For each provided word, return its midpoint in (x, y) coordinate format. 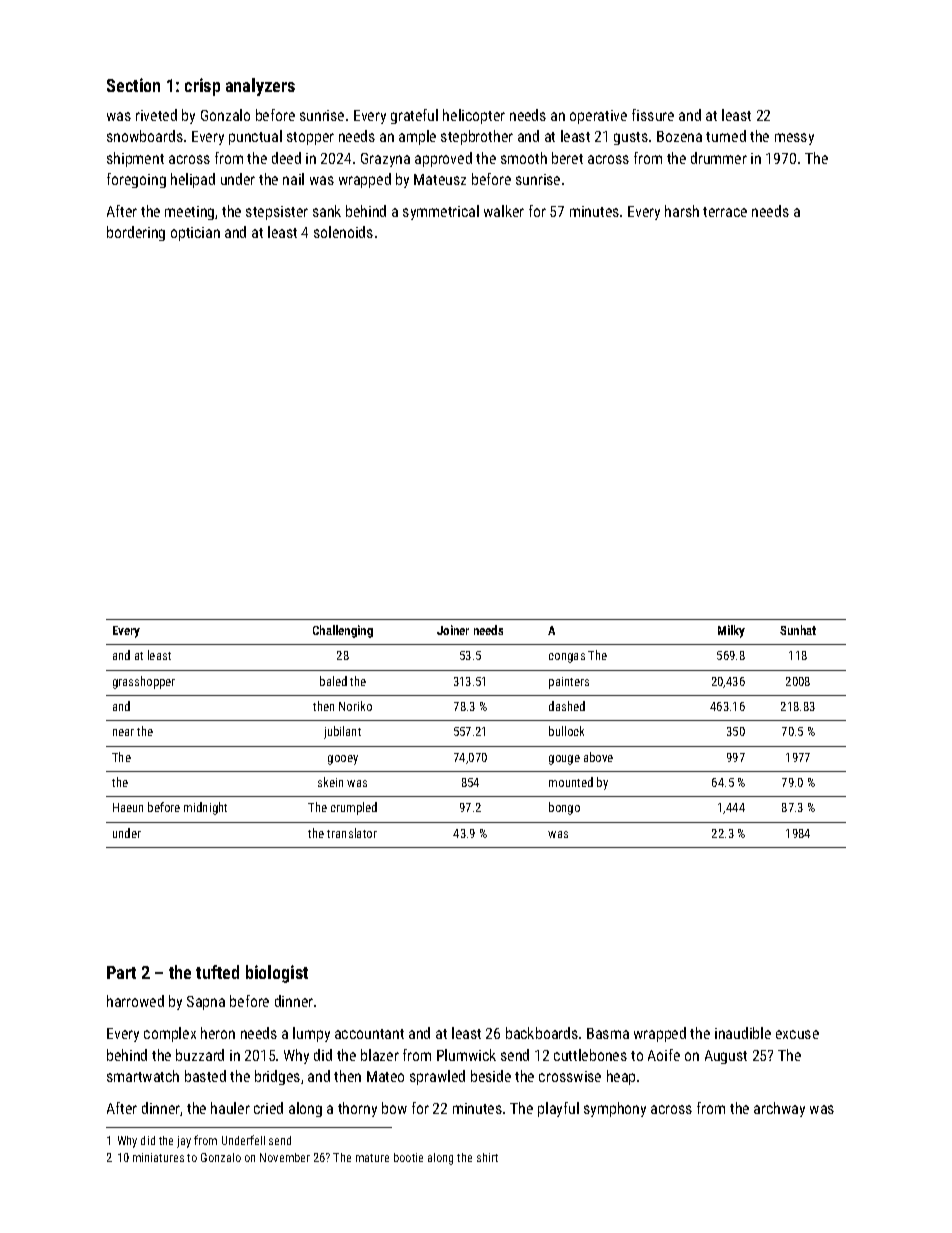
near (123, 732)
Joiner (453, 630)
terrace (725, 212)
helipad (193, 180)
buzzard (200, 1055)
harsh (682, 211)
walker (504, 211)
